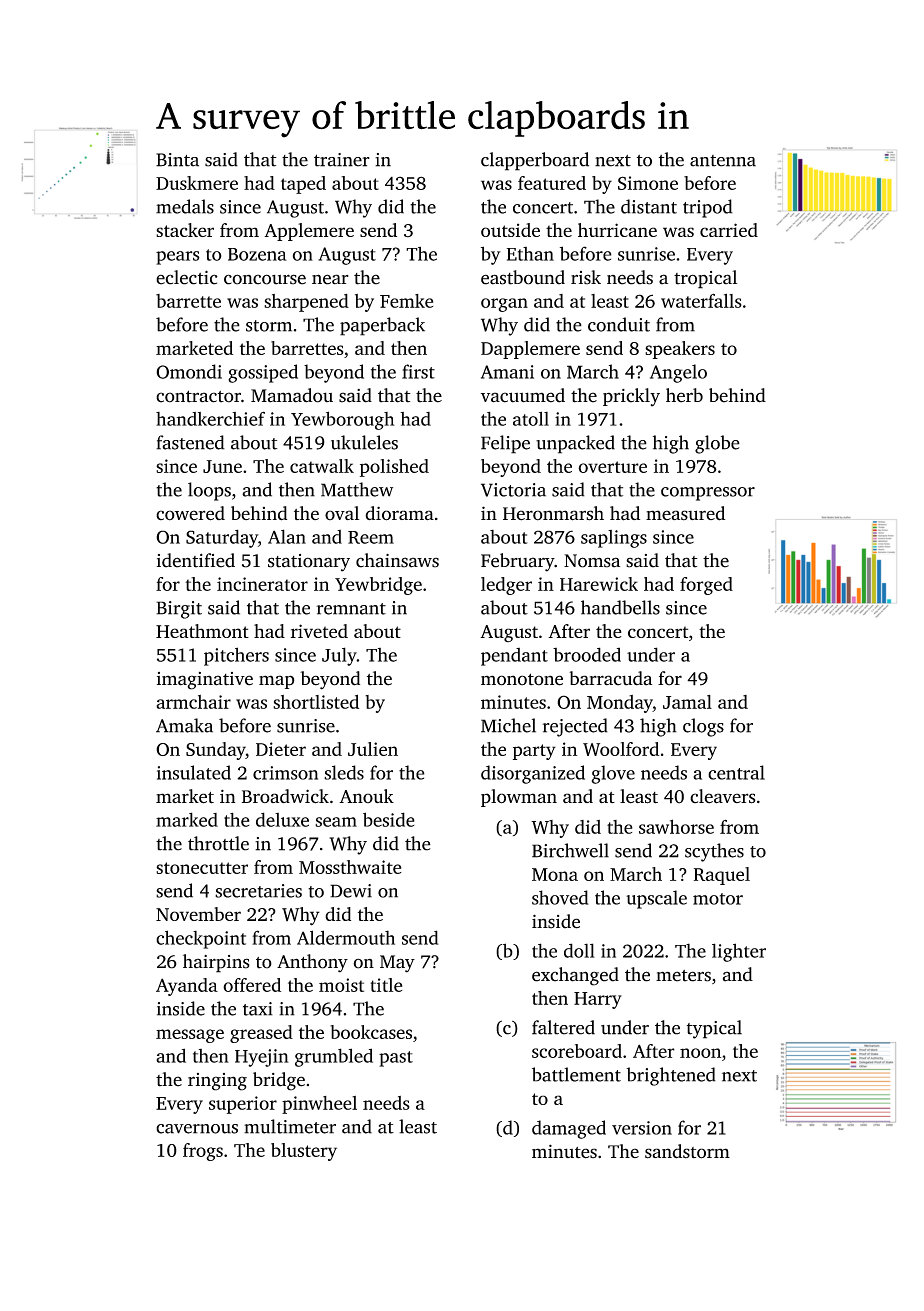  I want to click on trainer, so click(342, 160).
